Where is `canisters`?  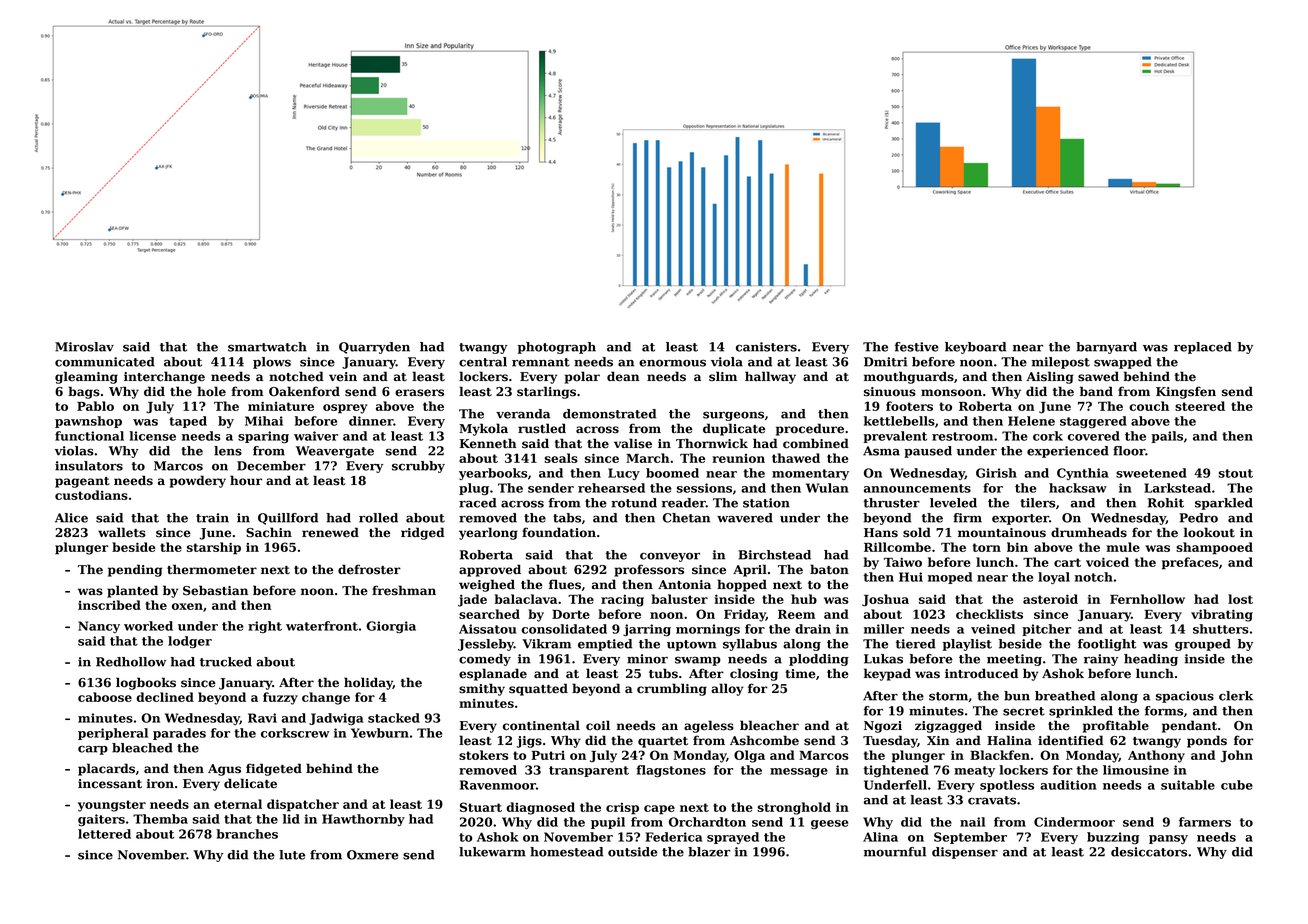 canisters is located at coordinates (766, 347).
